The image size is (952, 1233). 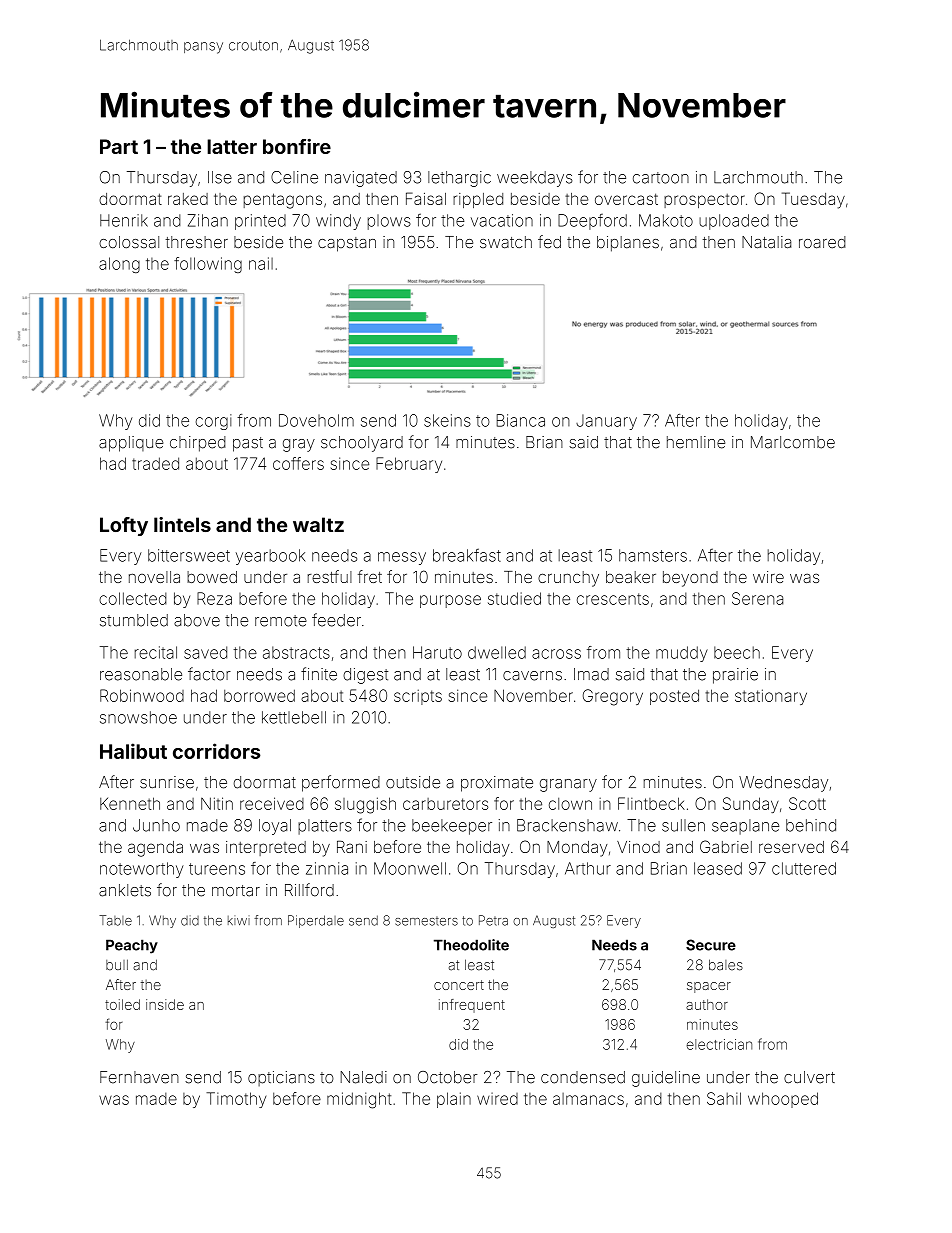 What do you see at coordinates (139, 1077) in the image?
I see `Fernhaven` at bounding box center [139, 1077].
